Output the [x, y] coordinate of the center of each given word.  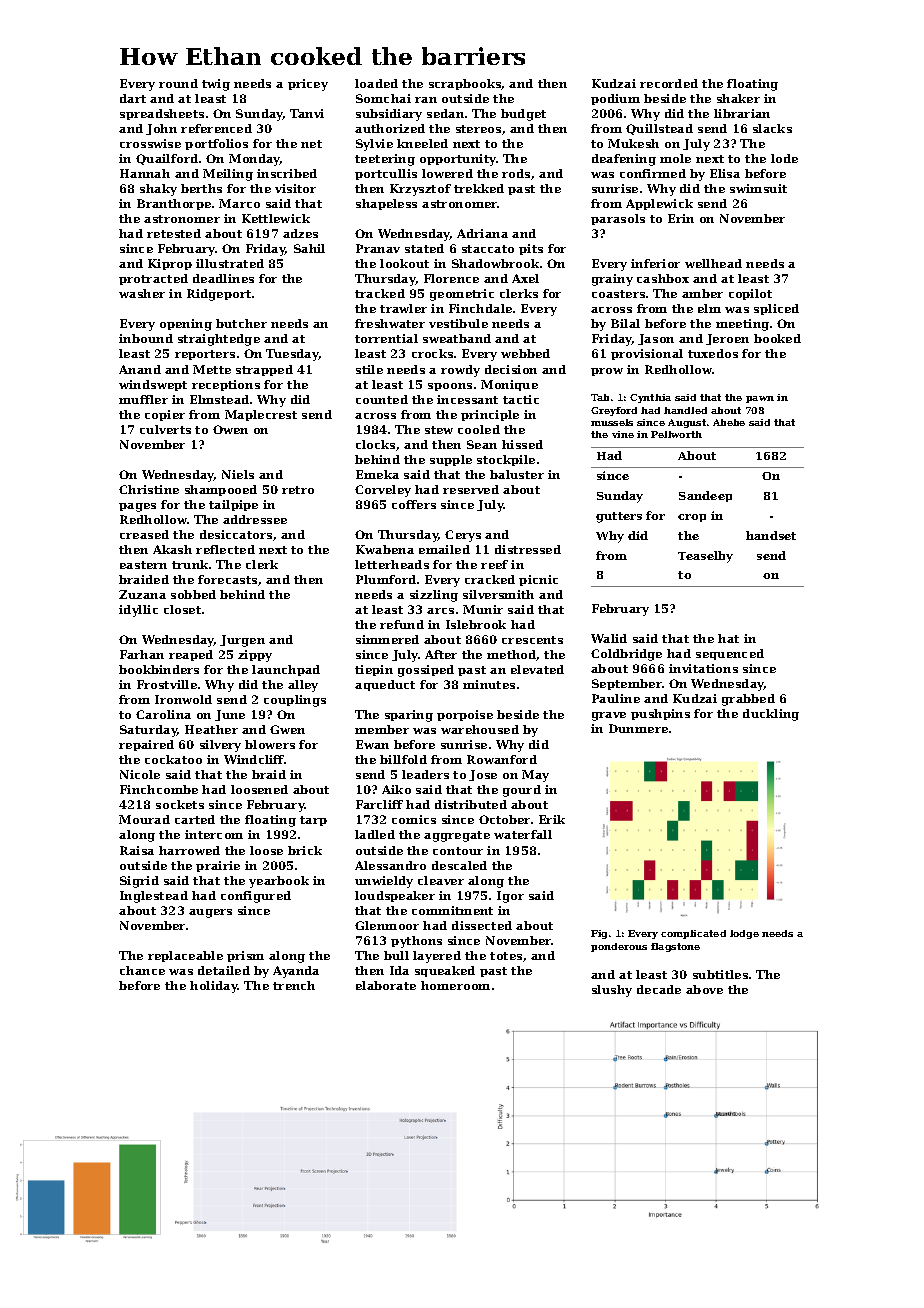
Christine [149, 489]
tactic [521, 399]
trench [294, 985]
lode [784, 158]
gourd [522, 791]
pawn [760, 399]
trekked [479, 188]
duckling [771, 715]
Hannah [145, 173]
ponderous [619, 947]
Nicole [140, 774]
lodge [744, 934]
